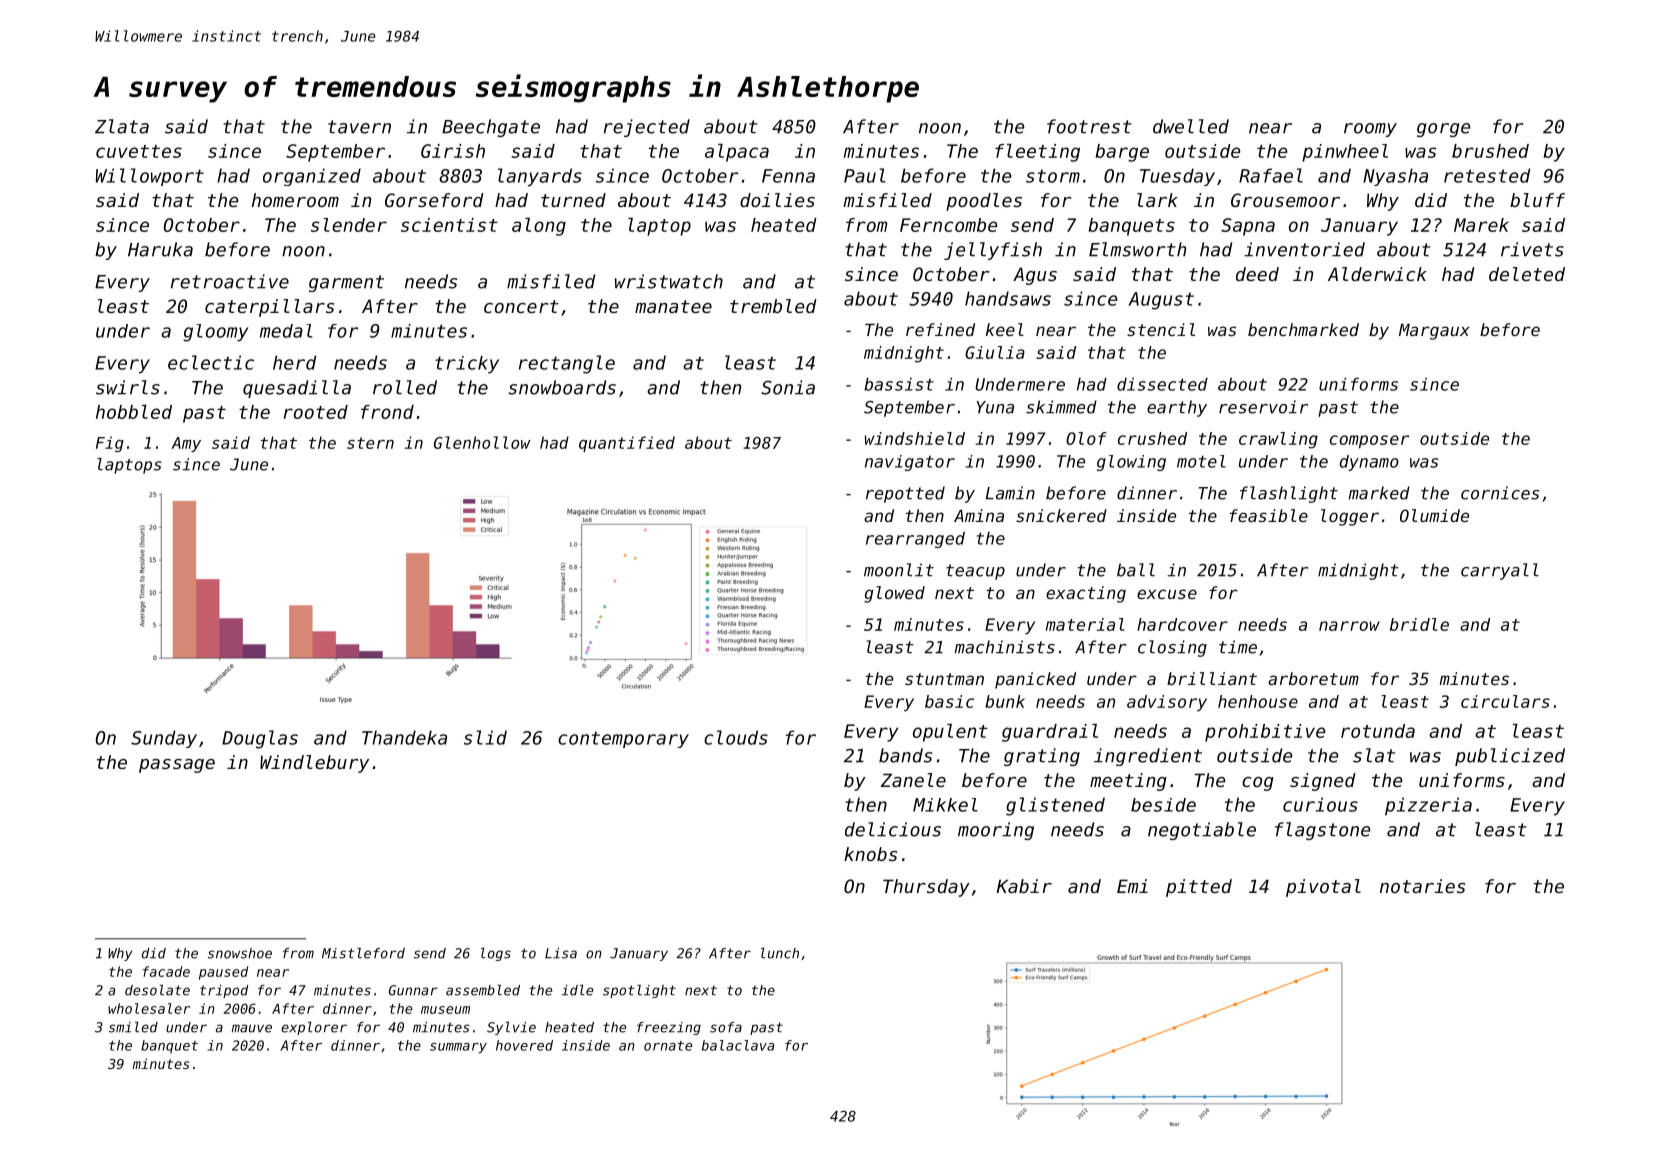  What do you see at coordinates (899, 570) in the image?
I see `moonlit` at bounding box center [899, 570].
